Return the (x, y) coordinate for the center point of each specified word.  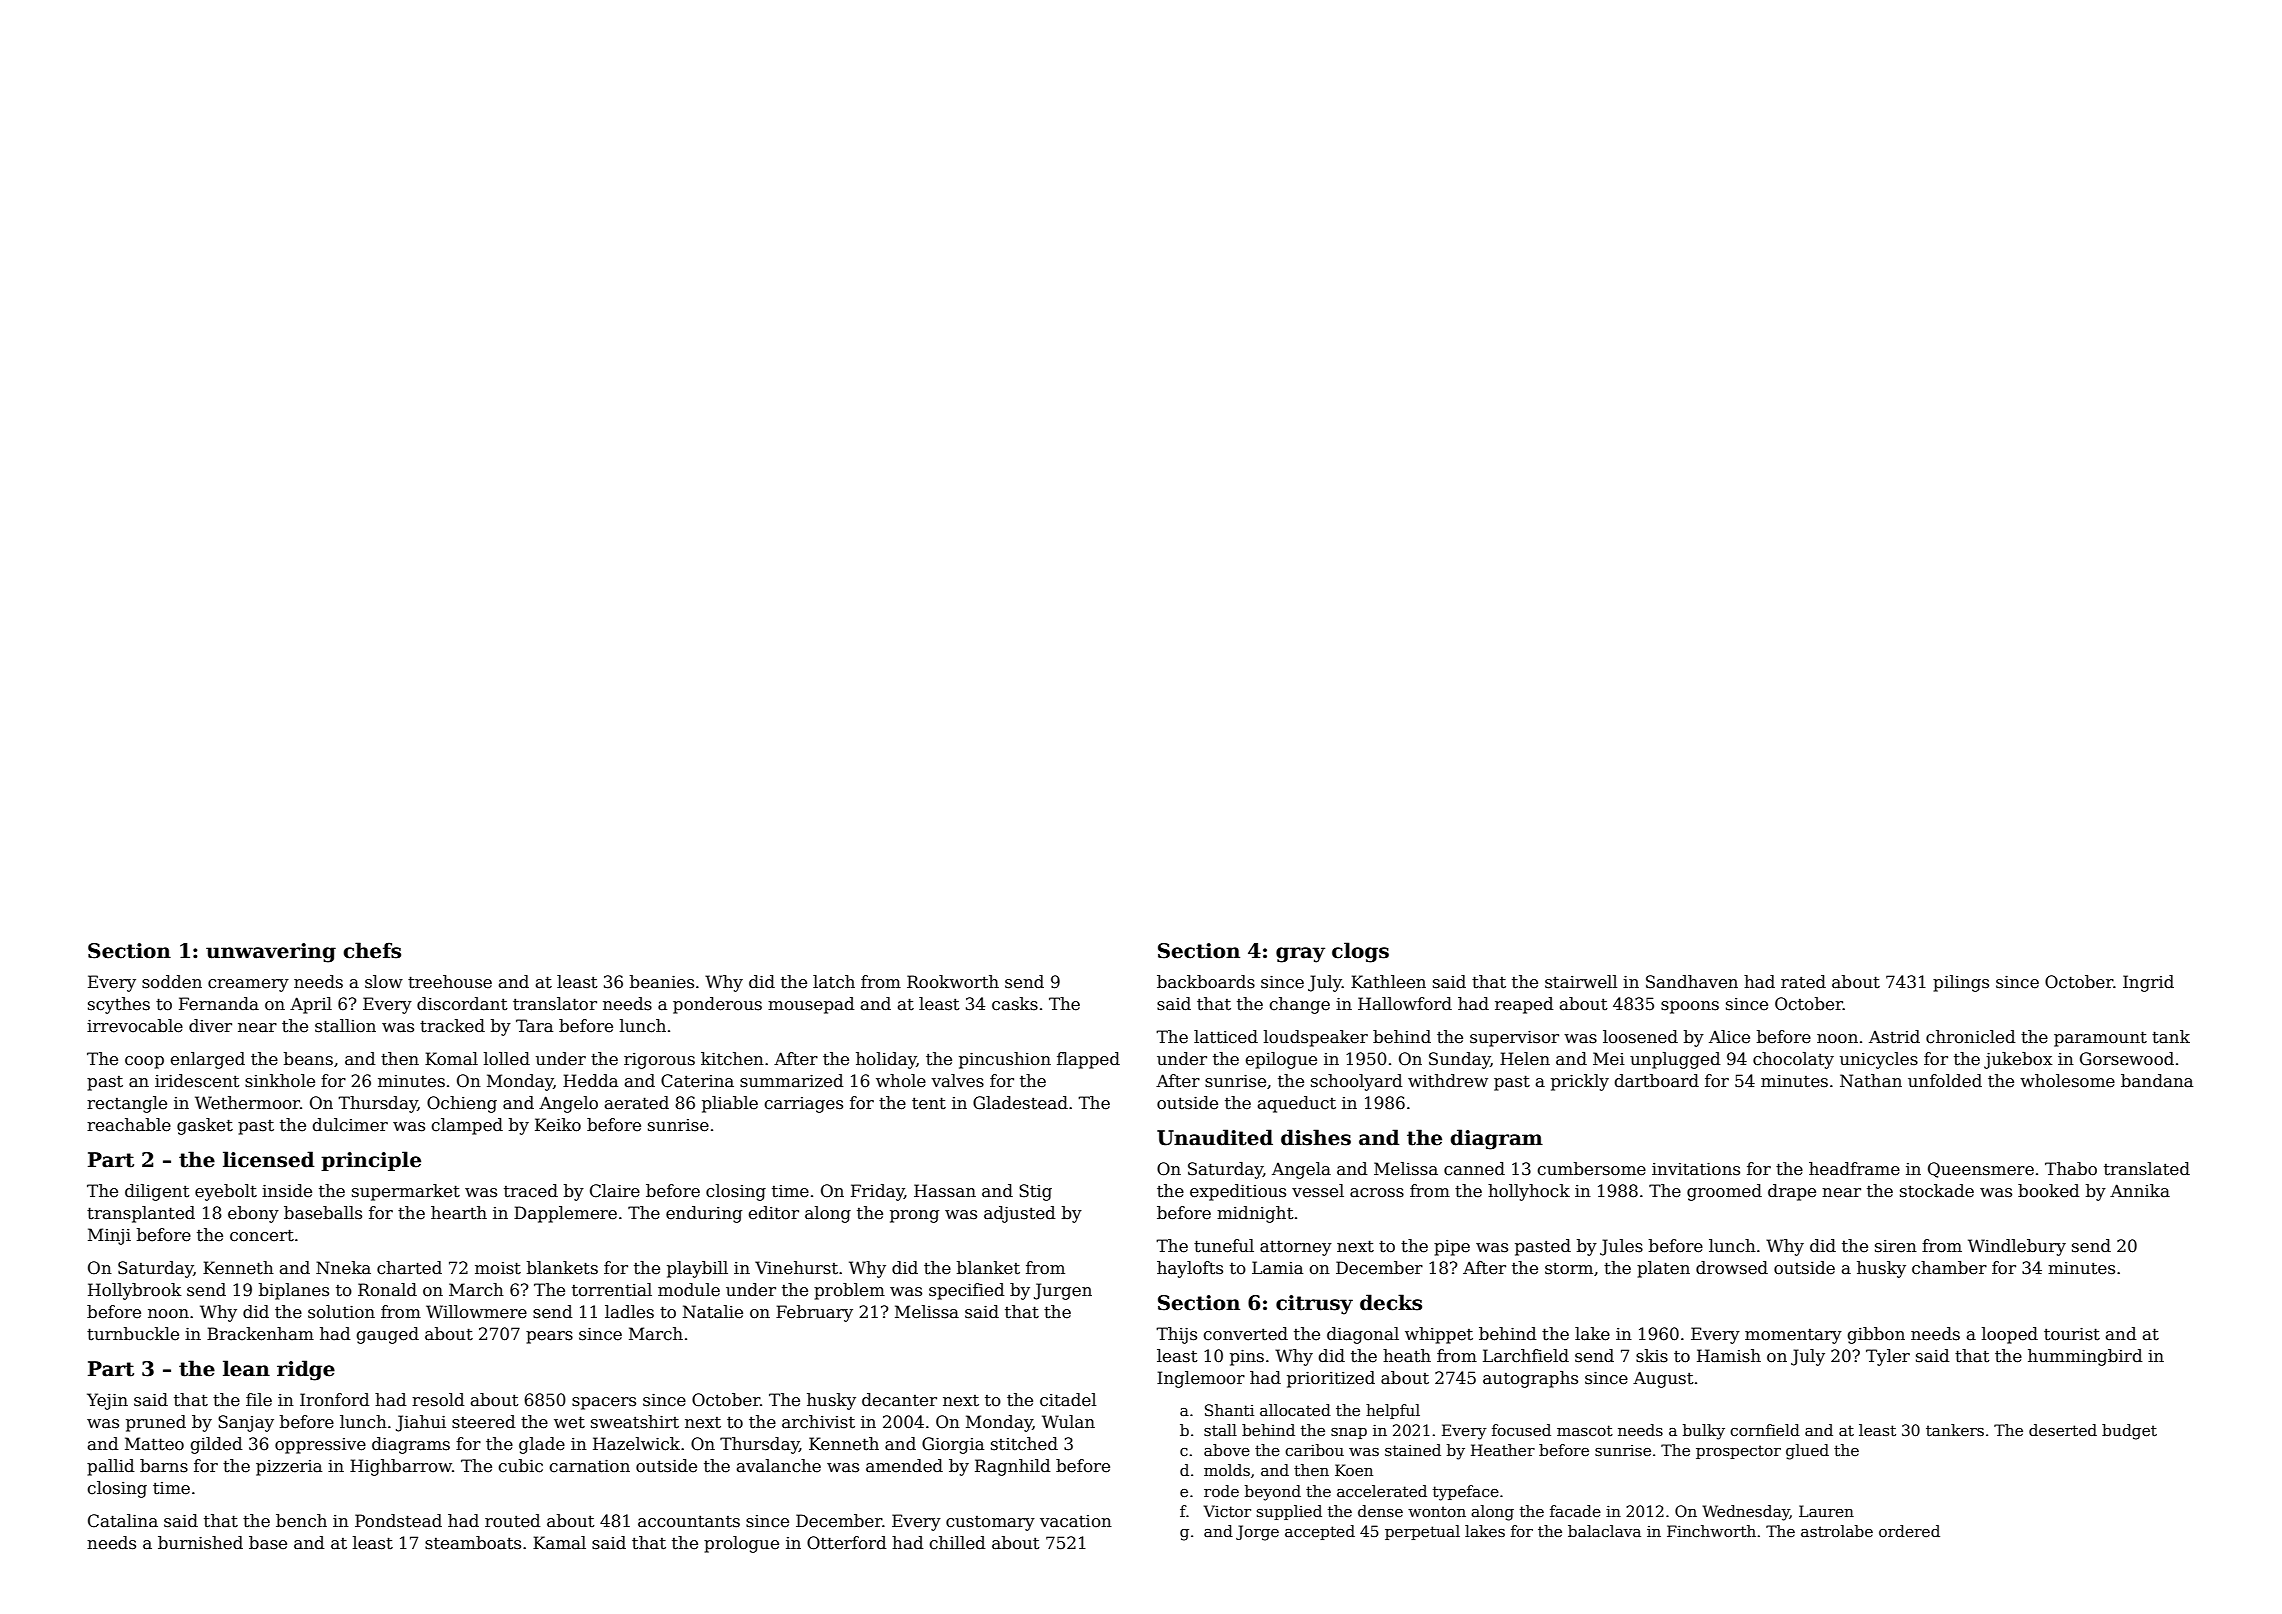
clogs (1360, 952)
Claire (615, 1191)
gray (1300, 955)
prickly (1580, 1082)
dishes (1316, 1137)
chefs (372, 950)
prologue (741, 1544)
